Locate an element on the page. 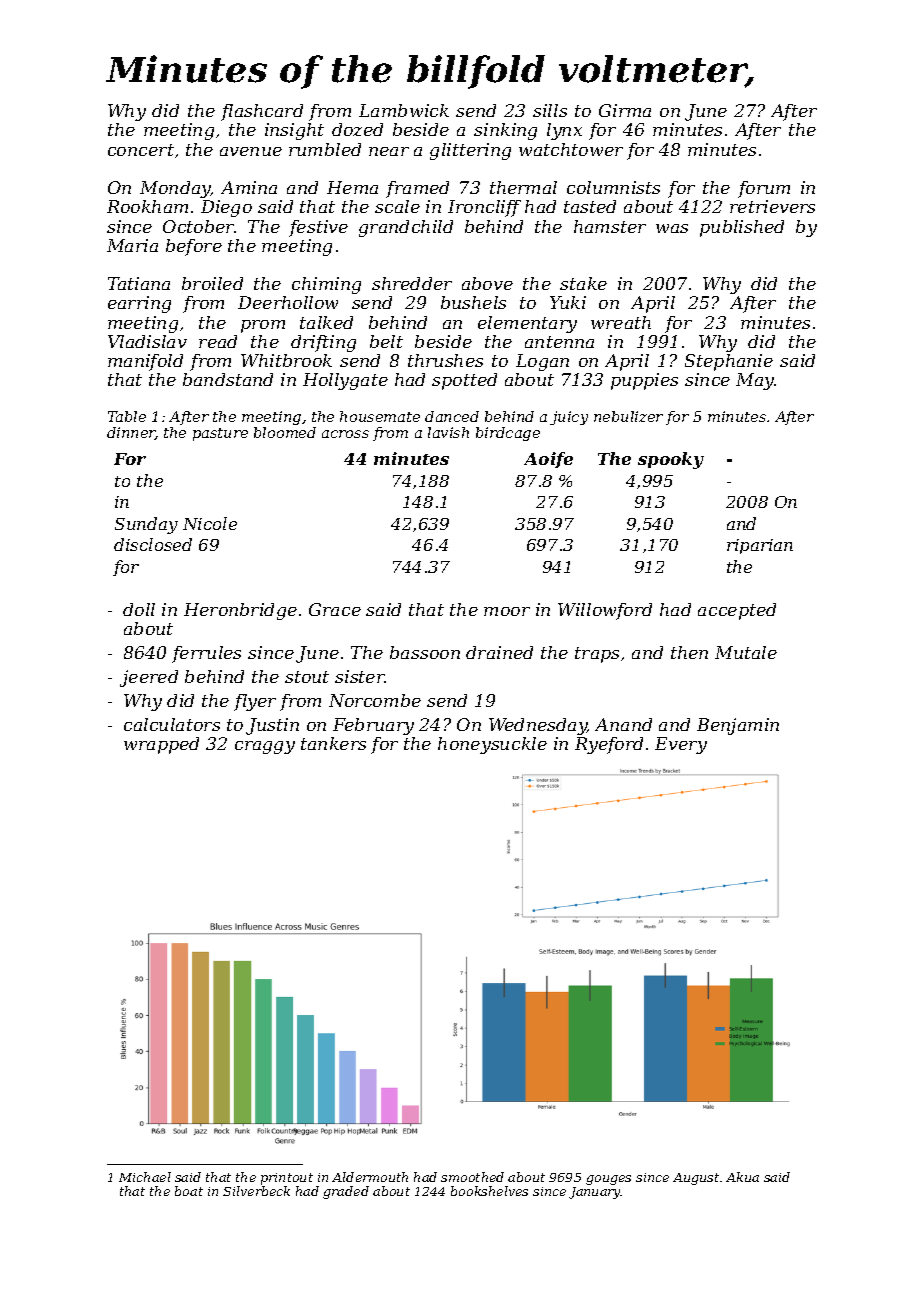  Tatiana is located at coordinates (139, 283).
